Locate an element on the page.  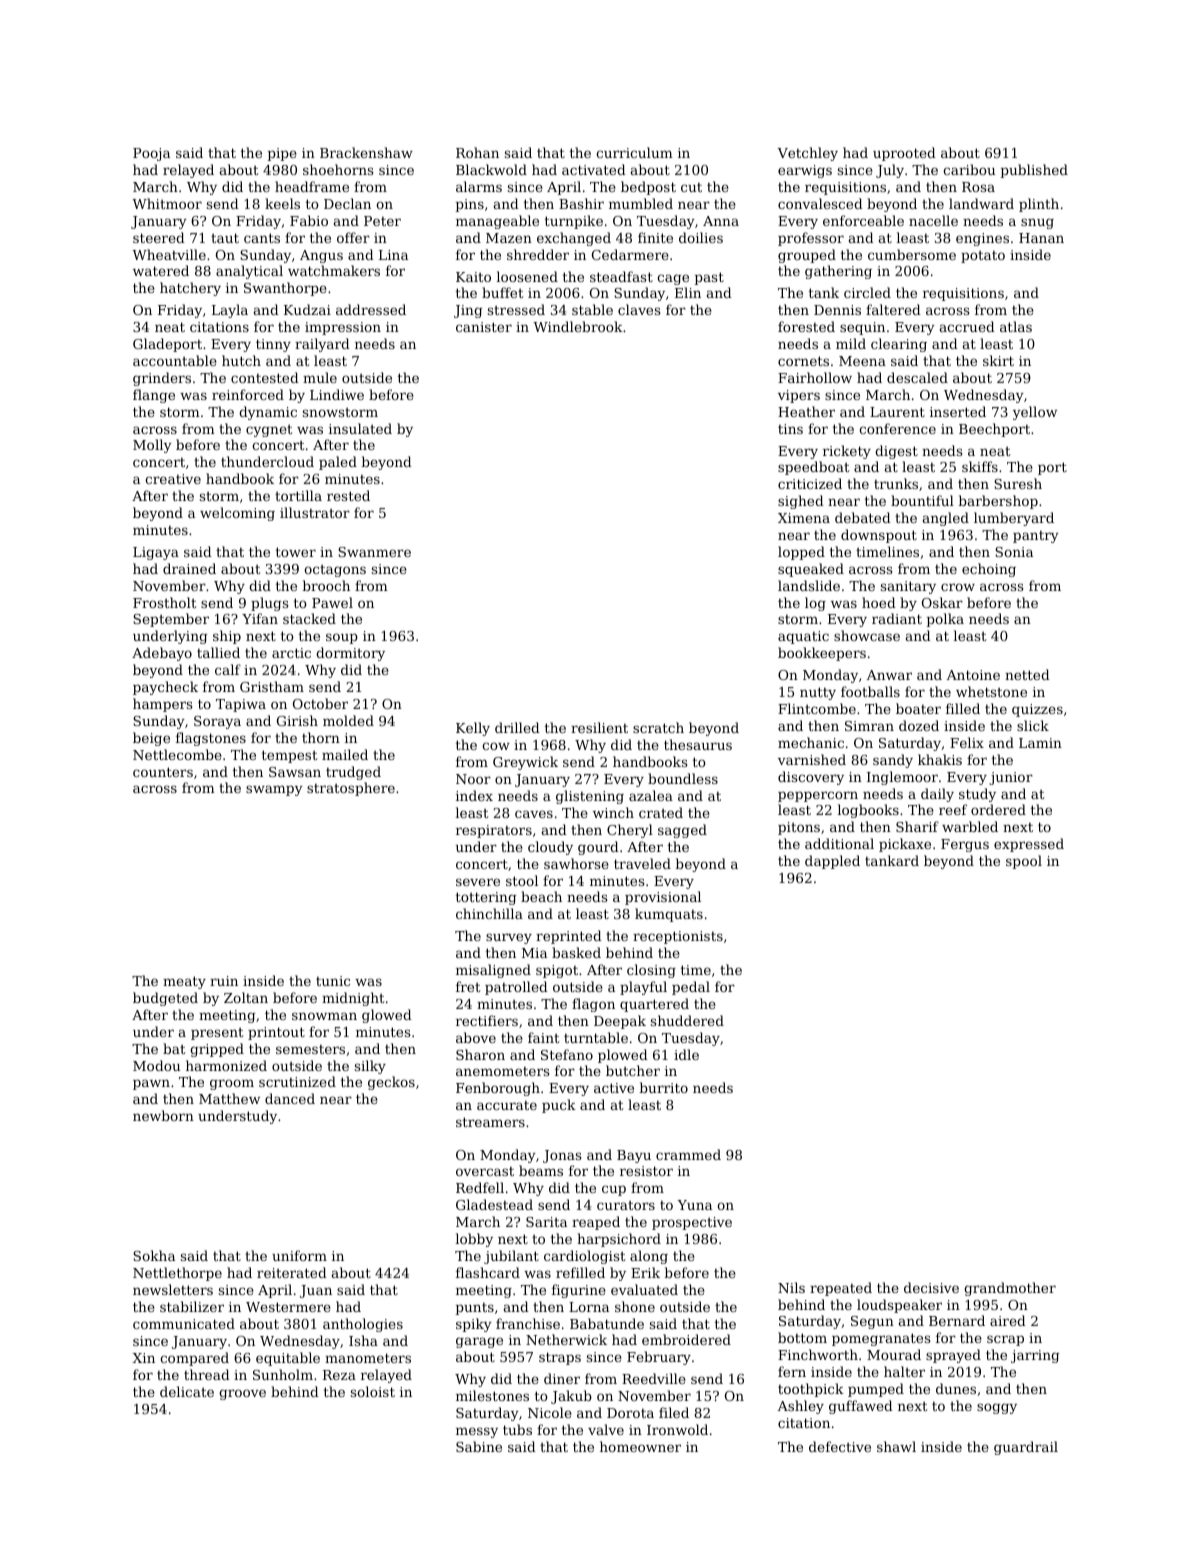
pipe is located at coordinates (282, 154).
